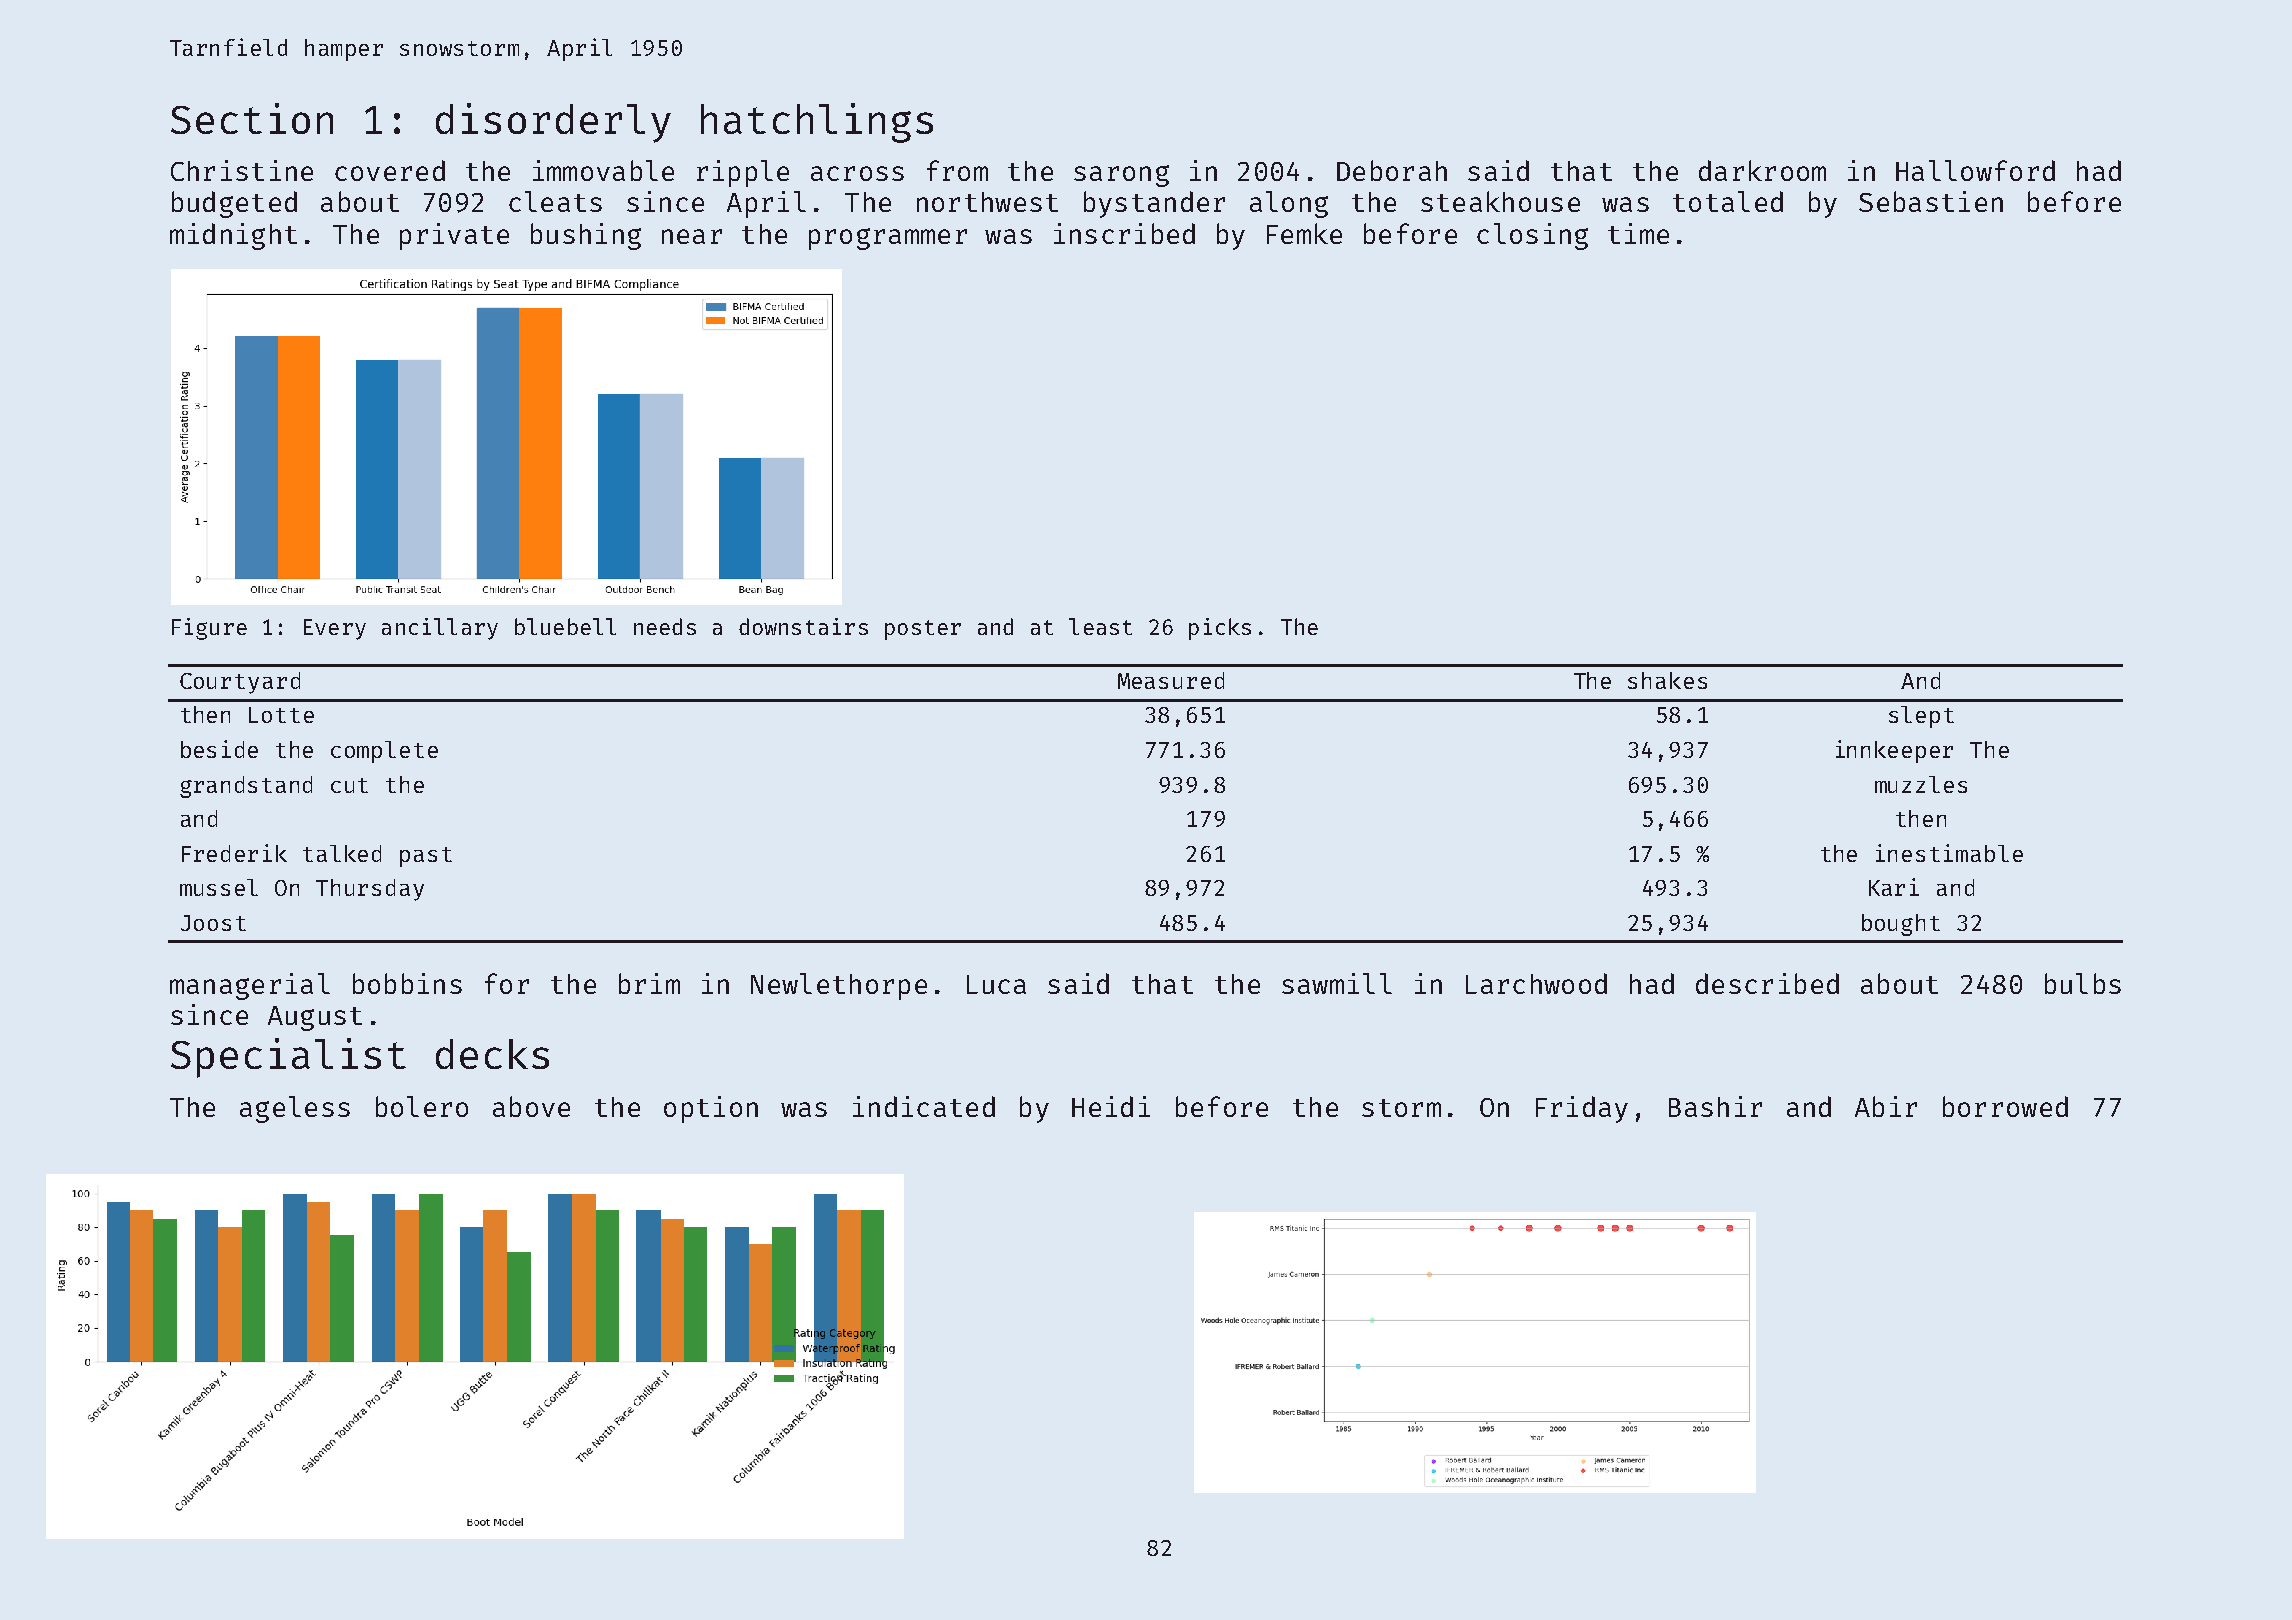  What do you see at coordinates (1220, 629) in the document?
I see `picks` at bounding box center [1220, 629].
